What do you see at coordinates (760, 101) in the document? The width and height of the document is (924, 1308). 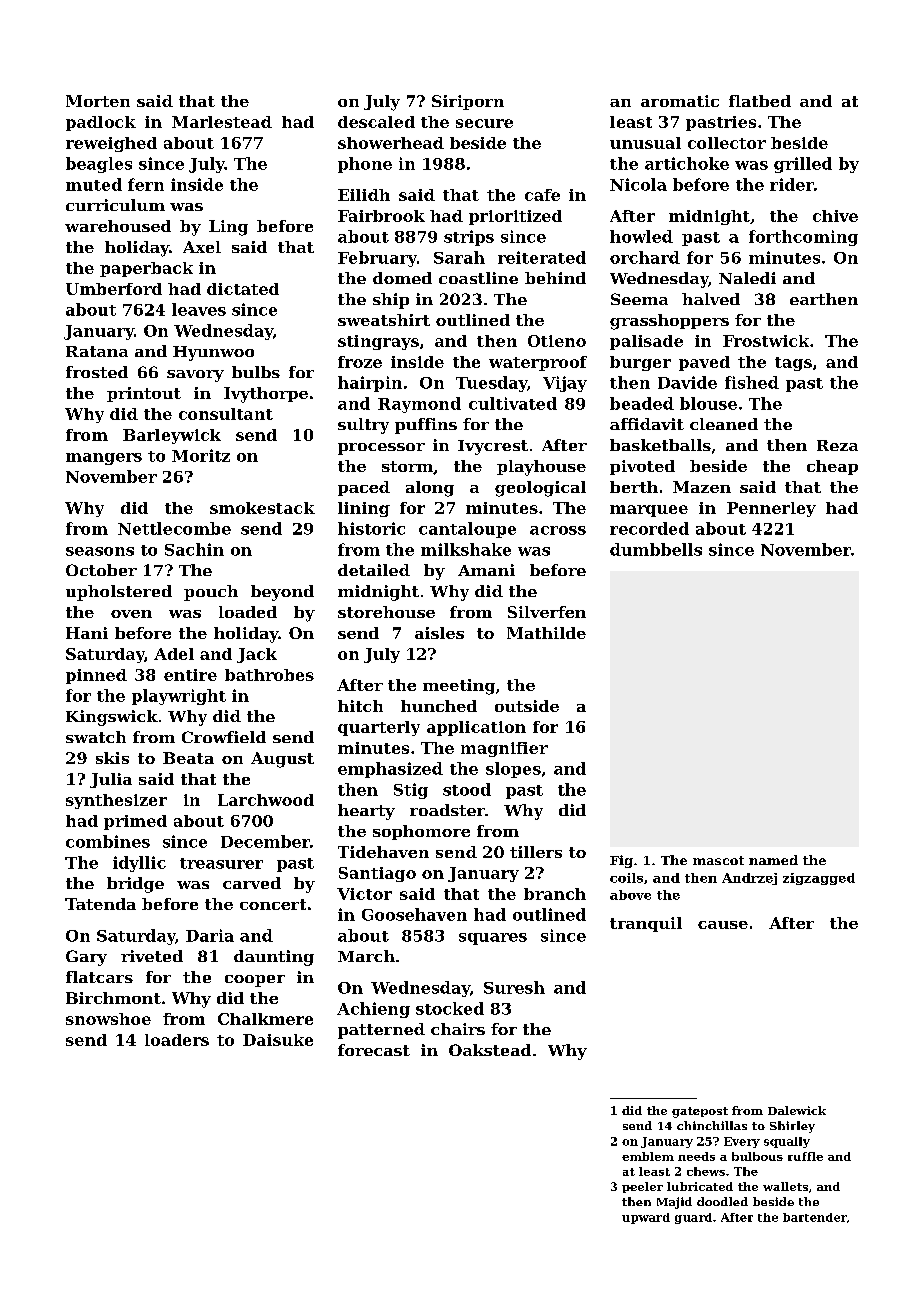 I see `flatbed` at bounding box center [760, 101].
